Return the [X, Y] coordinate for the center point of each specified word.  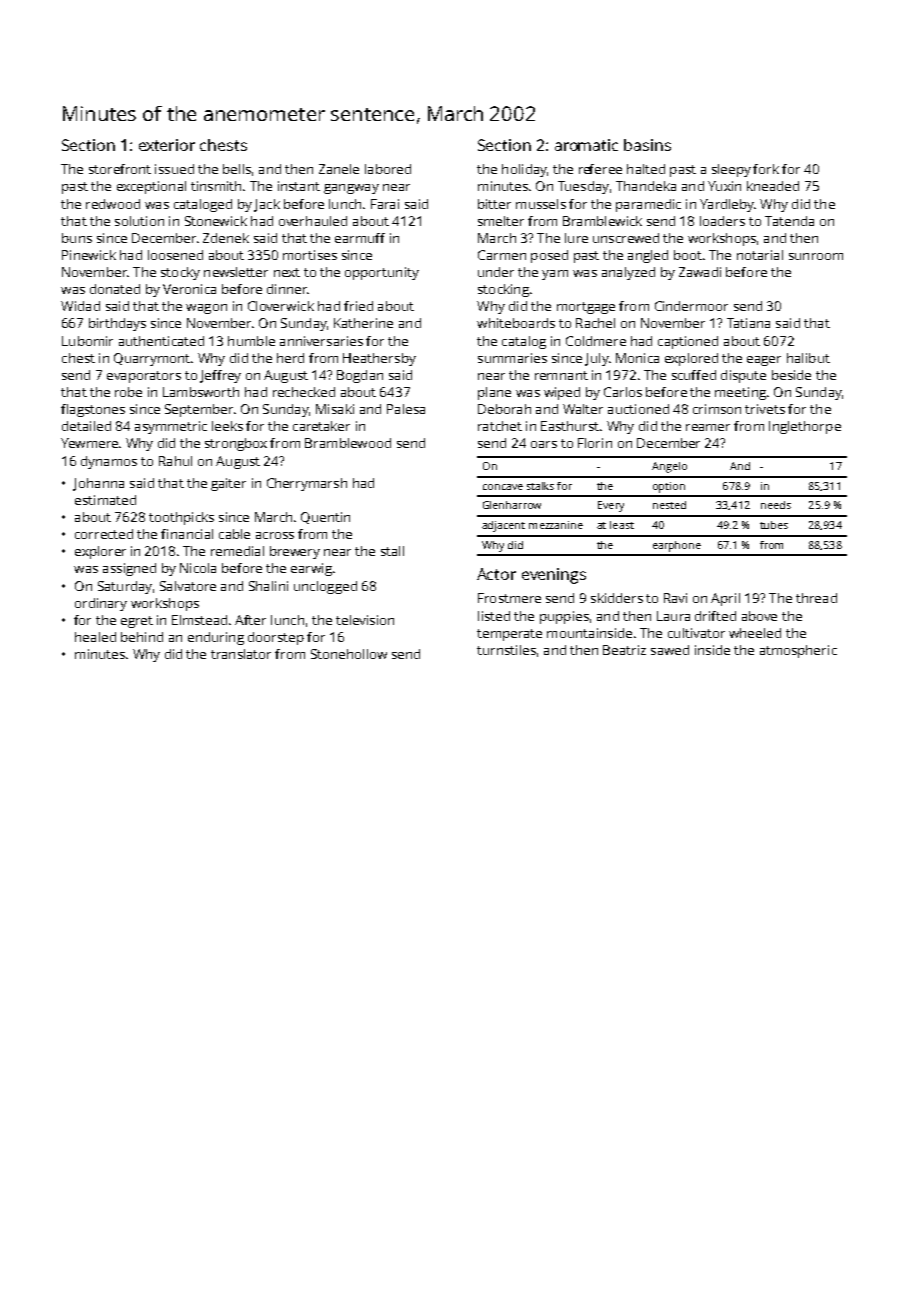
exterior [167, 145]
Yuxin [724, 186]
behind [142, 637]
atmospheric [798, 651]
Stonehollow [349, 654]
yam [555, 275]
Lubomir [87, 341]
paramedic [648, 205]
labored [388, 169]
